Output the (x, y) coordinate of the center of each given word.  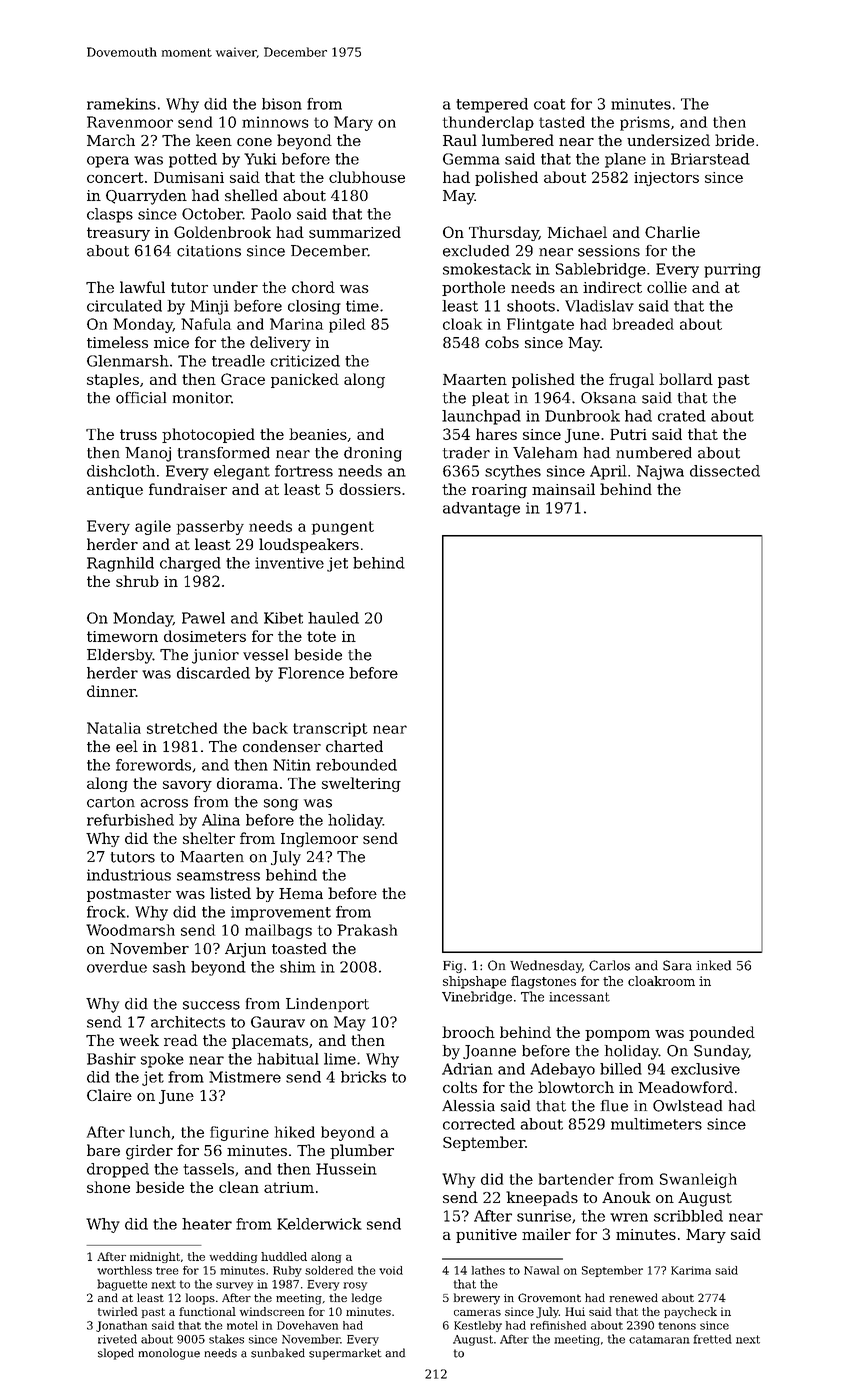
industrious (129, 875)
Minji (209, 307)
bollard (686, 379)
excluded (476, 251)
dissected (725, 471)
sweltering (361, 784)
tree (167, 1271)
